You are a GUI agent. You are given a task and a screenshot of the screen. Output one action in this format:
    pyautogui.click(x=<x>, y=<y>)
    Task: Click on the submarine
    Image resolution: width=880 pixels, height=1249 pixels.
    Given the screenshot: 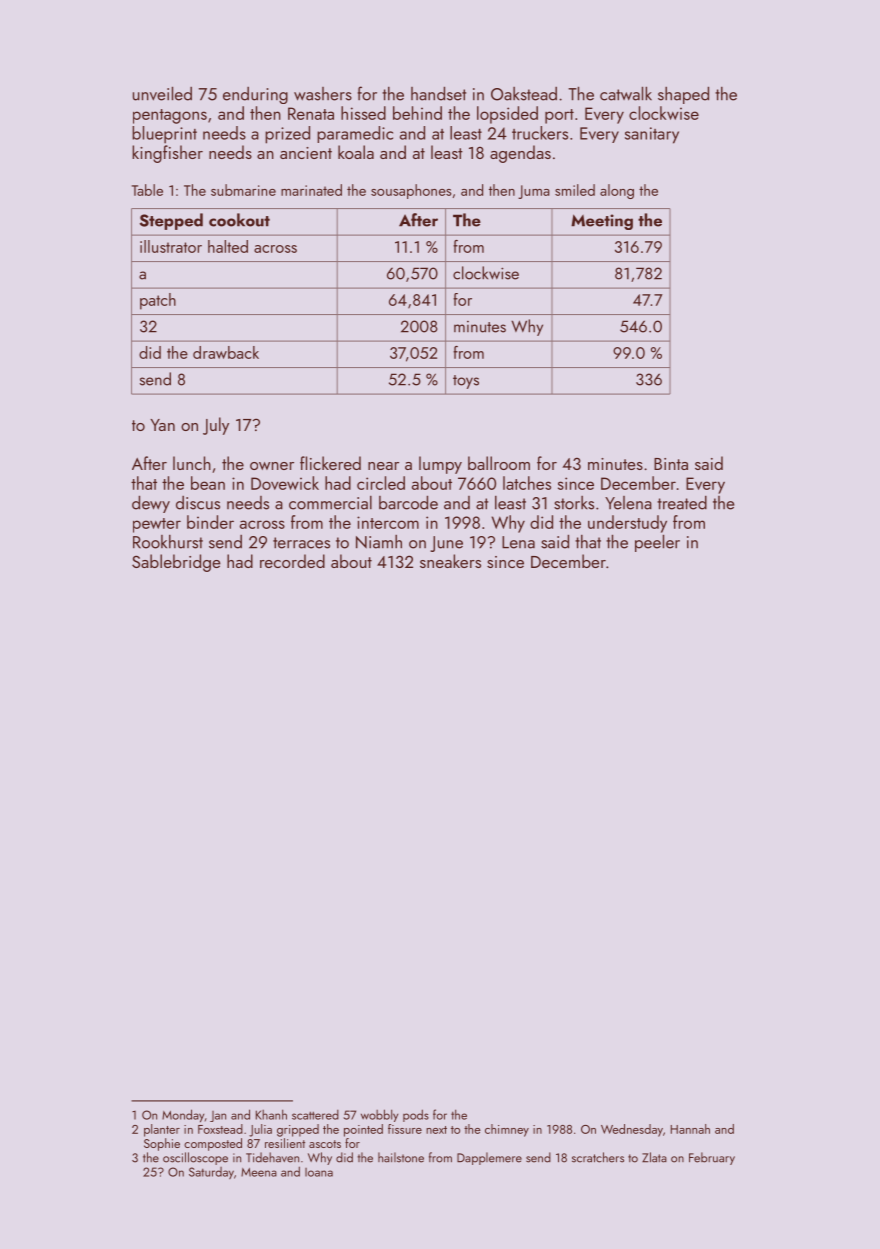 What is the action you would take?
    pyautogui.click(x=243, y=190)
